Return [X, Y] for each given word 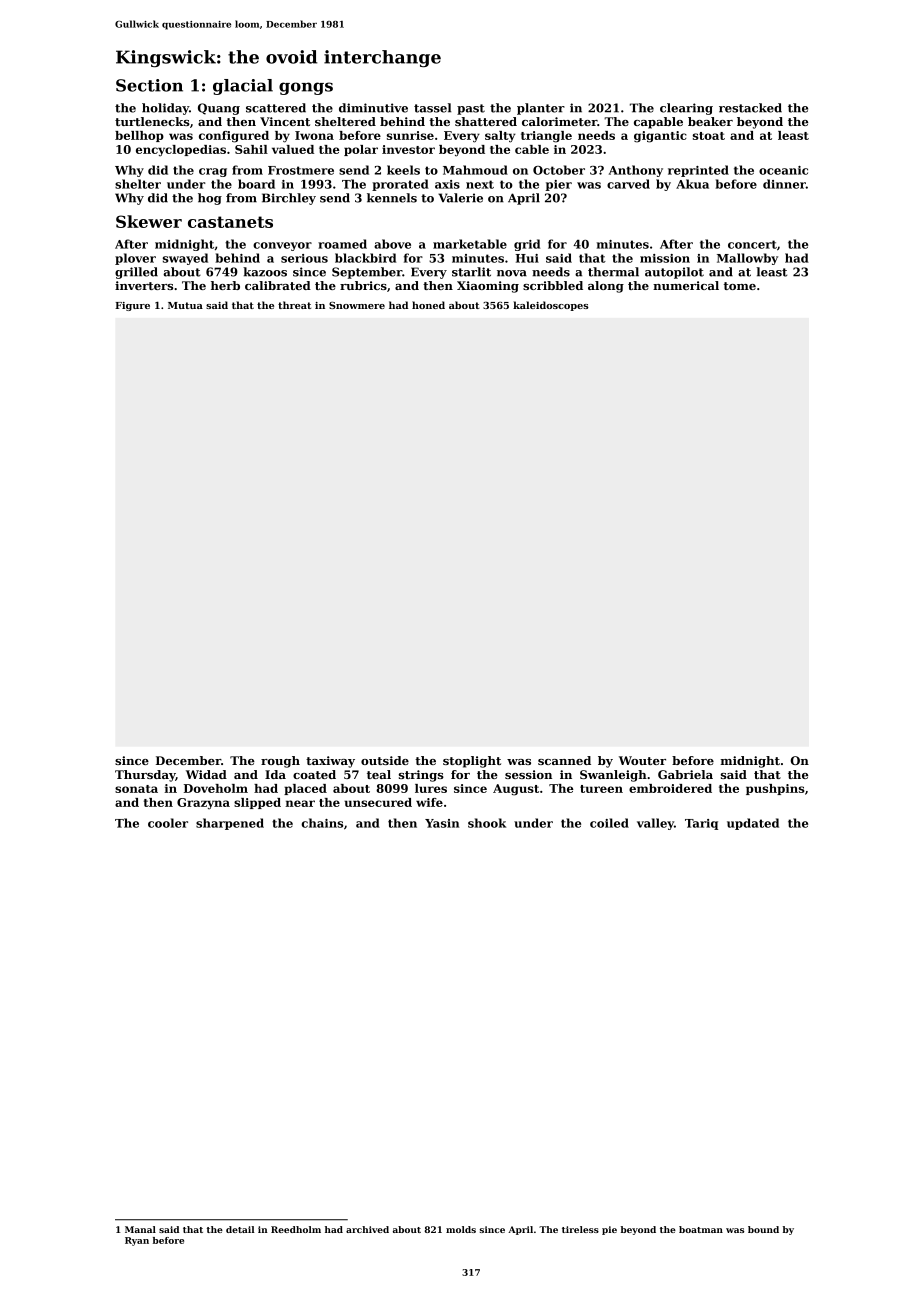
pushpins [775, 789]
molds [461, 1229]
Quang [219, 109]
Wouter [642, 760]
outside [385, 760]
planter [541, 109]
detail [240, 1229]
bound [763, 1229]
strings [421, 776]
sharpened [230, 824]
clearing [686, 109]
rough [280, 762]
